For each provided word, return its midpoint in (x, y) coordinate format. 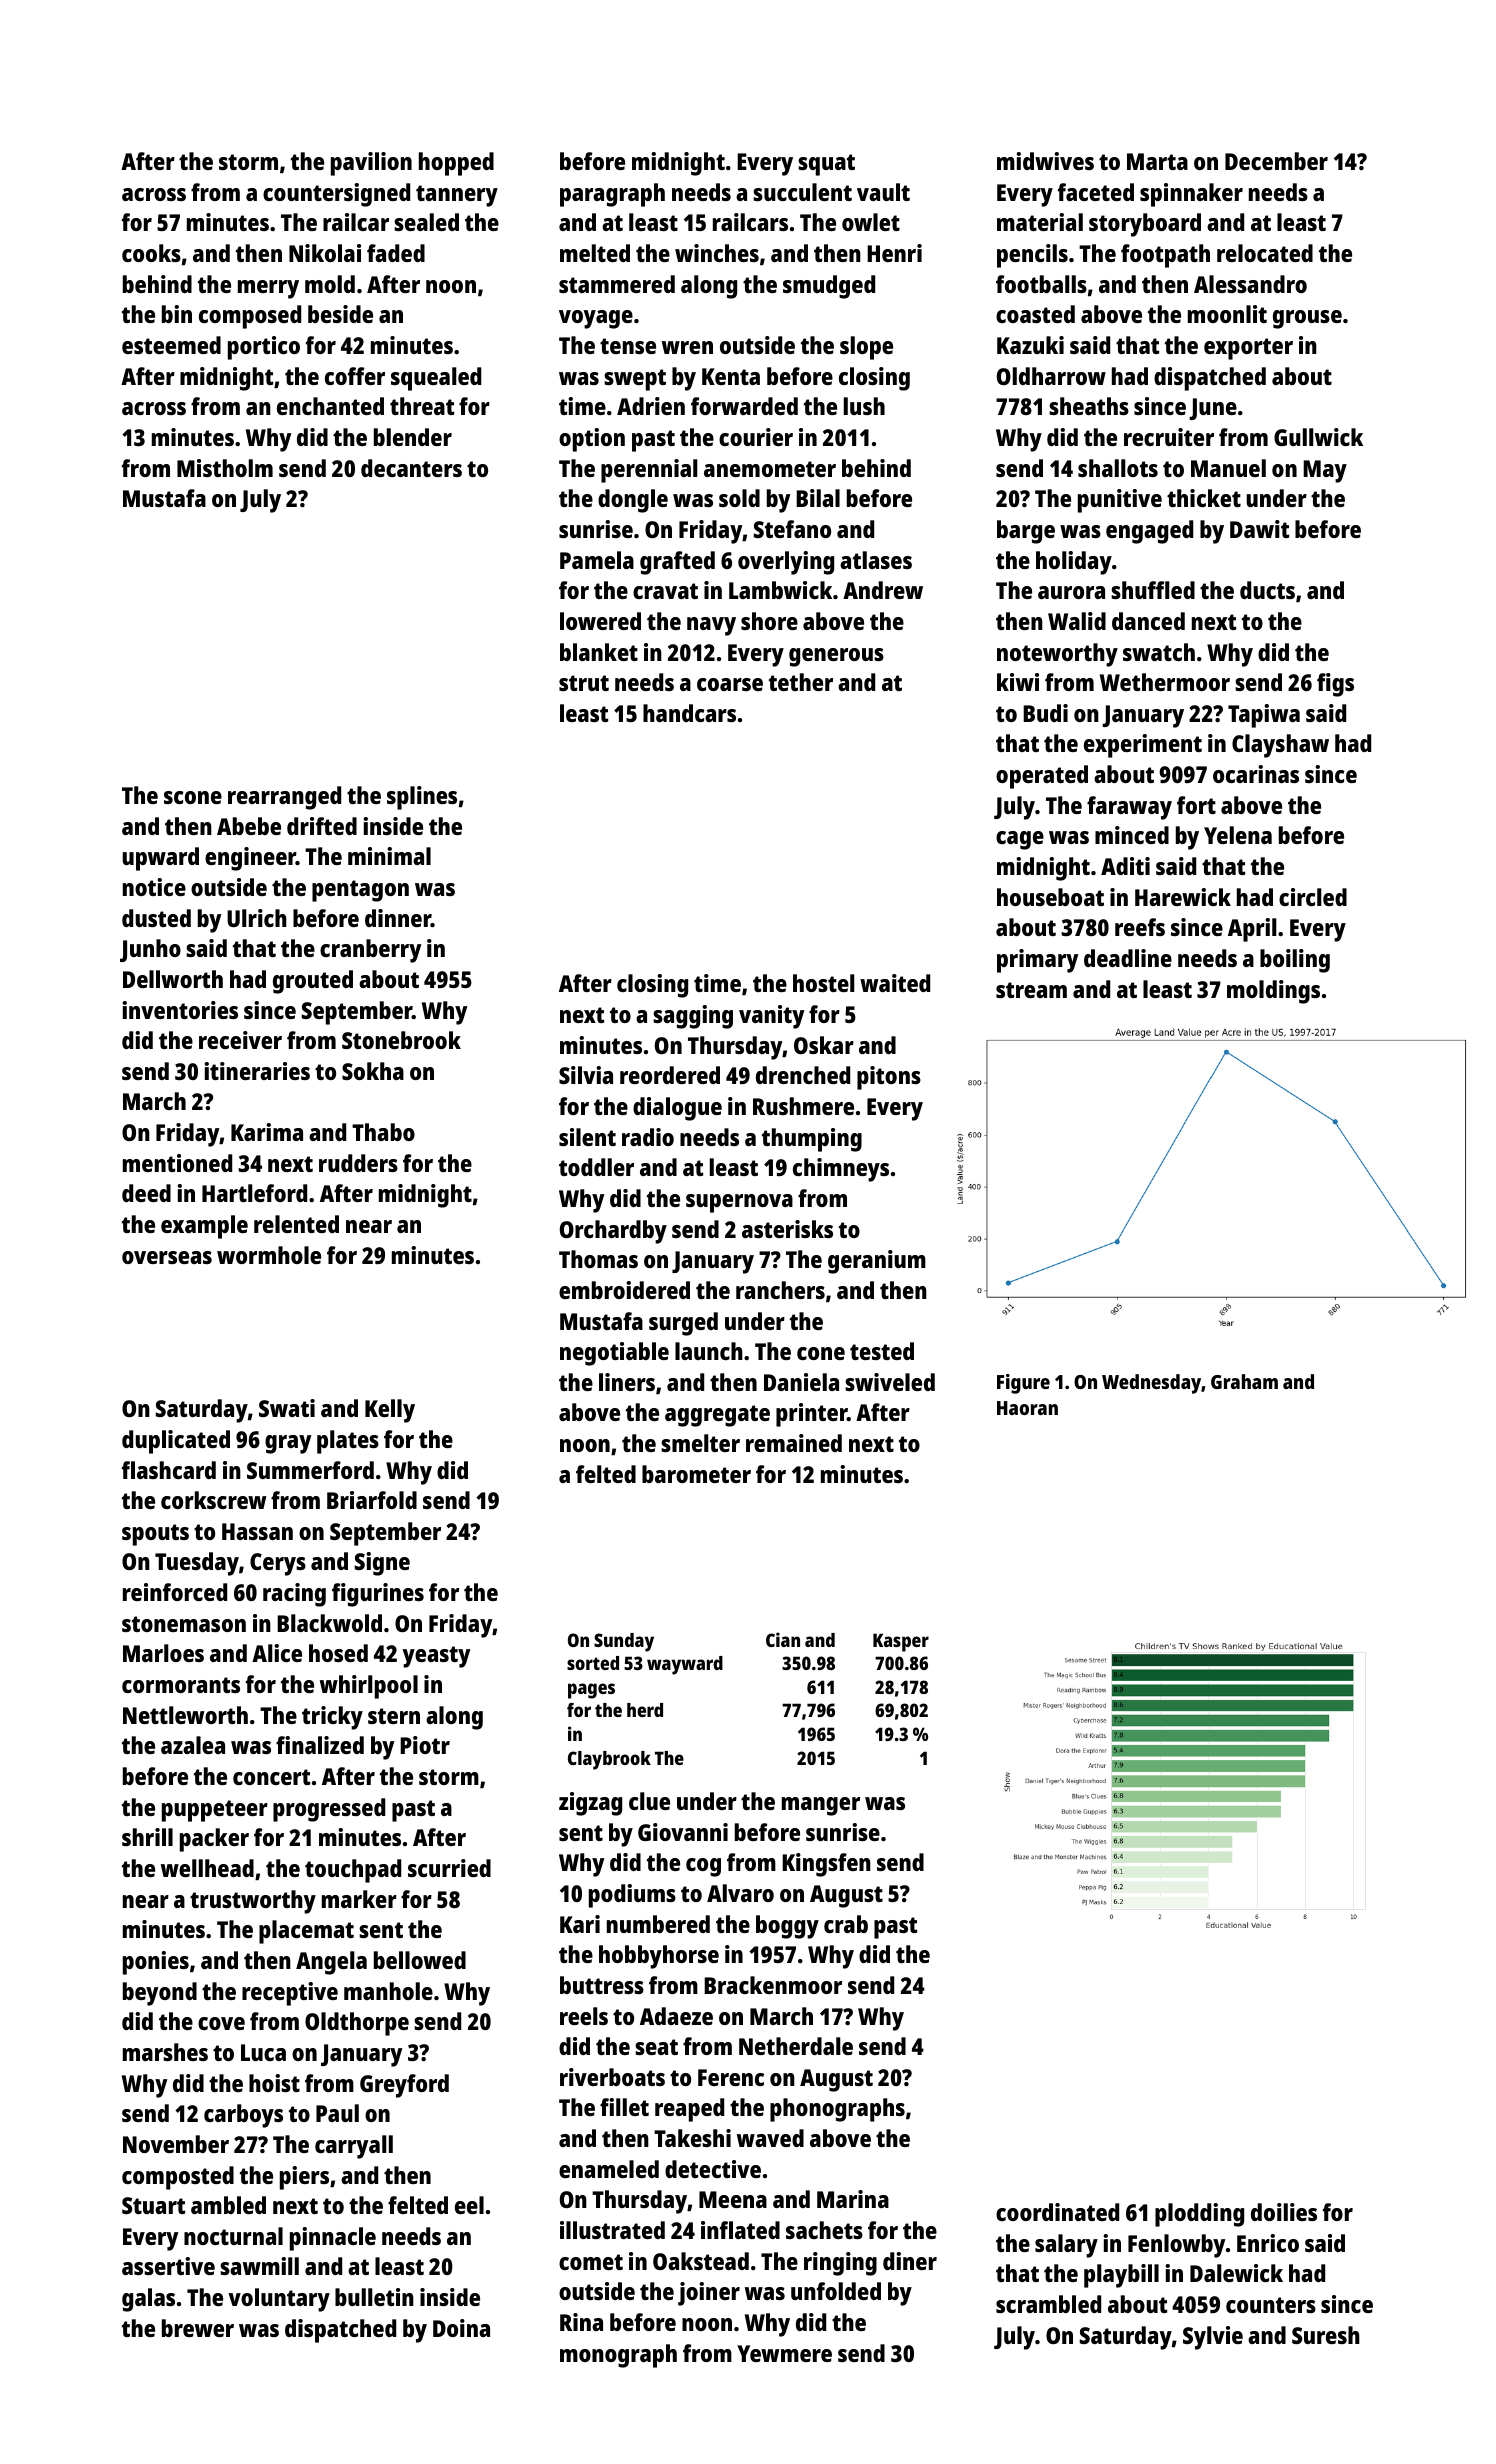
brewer (198, 2328)
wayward (685, 1665)
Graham (1244, 1381)
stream (1031, 990)
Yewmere (784, 2353)
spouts (155, 1535)
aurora (1071, 592)
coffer (355, 376)
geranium (877, 1262)
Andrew (883, 590)
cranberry (371, 951)
